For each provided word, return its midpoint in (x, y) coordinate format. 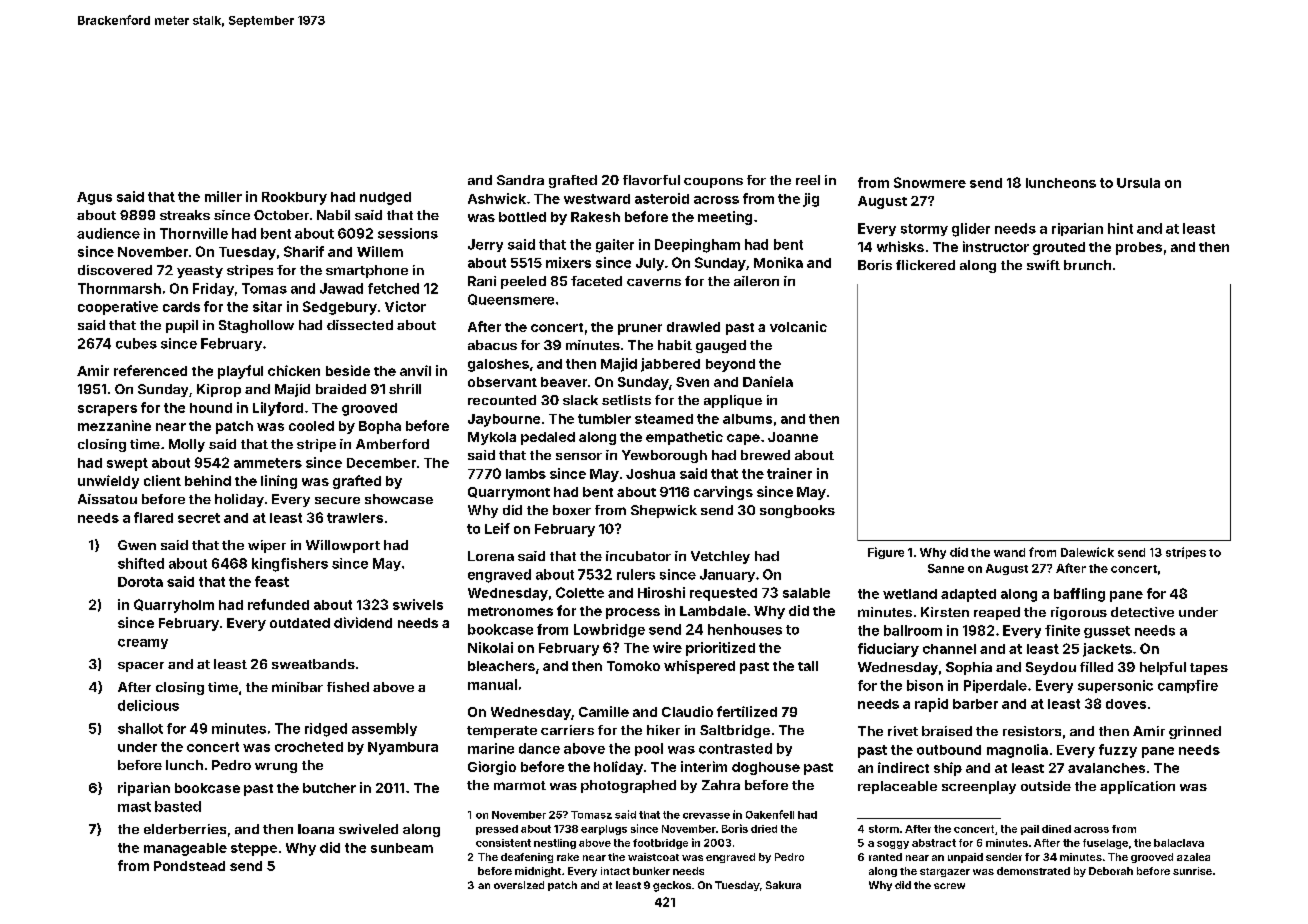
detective (1142, 612)
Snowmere (930, 182)
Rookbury (294, 198)
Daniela (768, 381)
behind (208, 480)
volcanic (798, 326)
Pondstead (189, 866)
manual (492, 684)
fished (348, 687)
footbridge (660, 844)
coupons (713, 183)
